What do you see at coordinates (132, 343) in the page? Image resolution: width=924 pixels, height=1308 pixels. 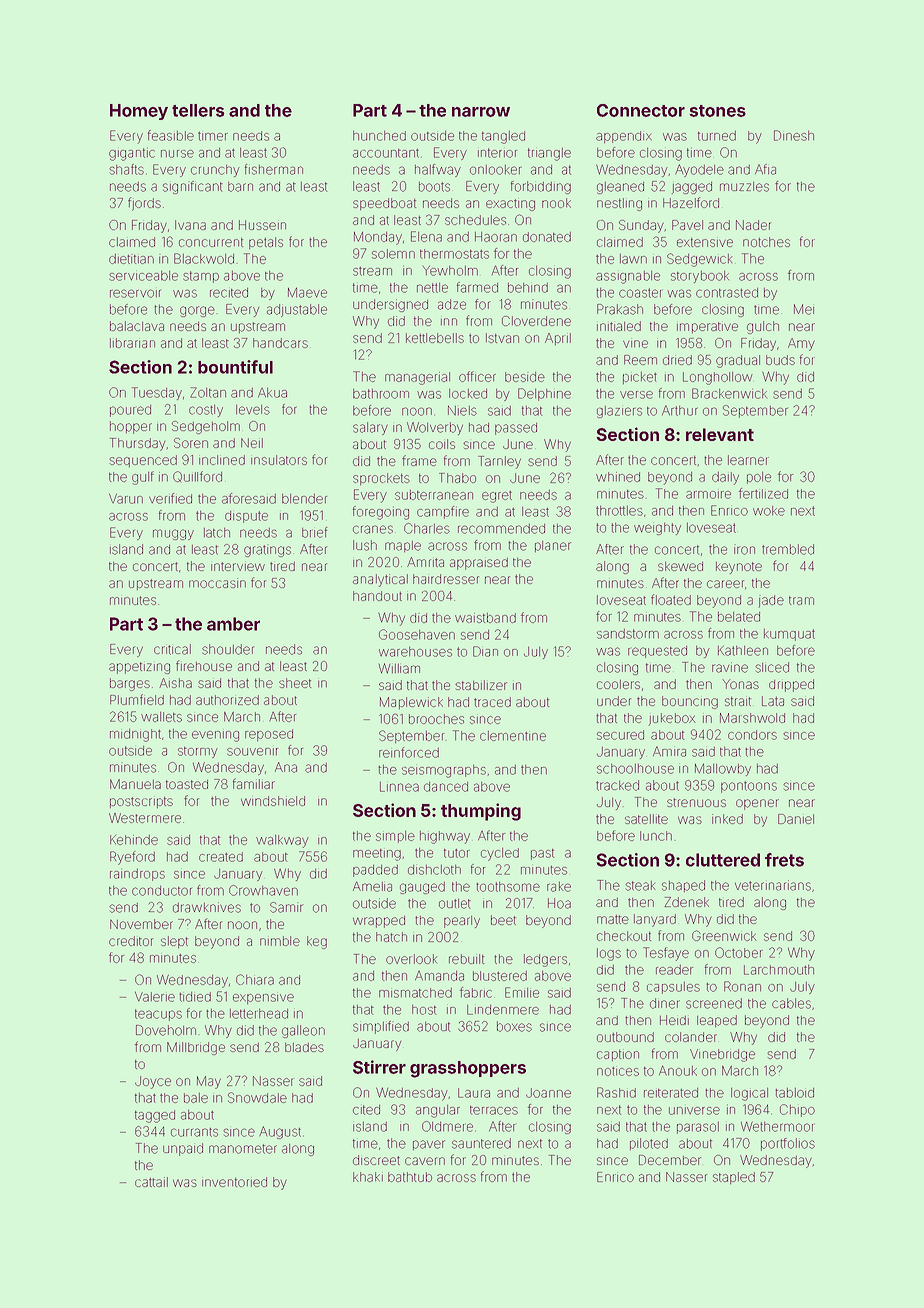 I see `librarian` at bounding box center [132, 343].
